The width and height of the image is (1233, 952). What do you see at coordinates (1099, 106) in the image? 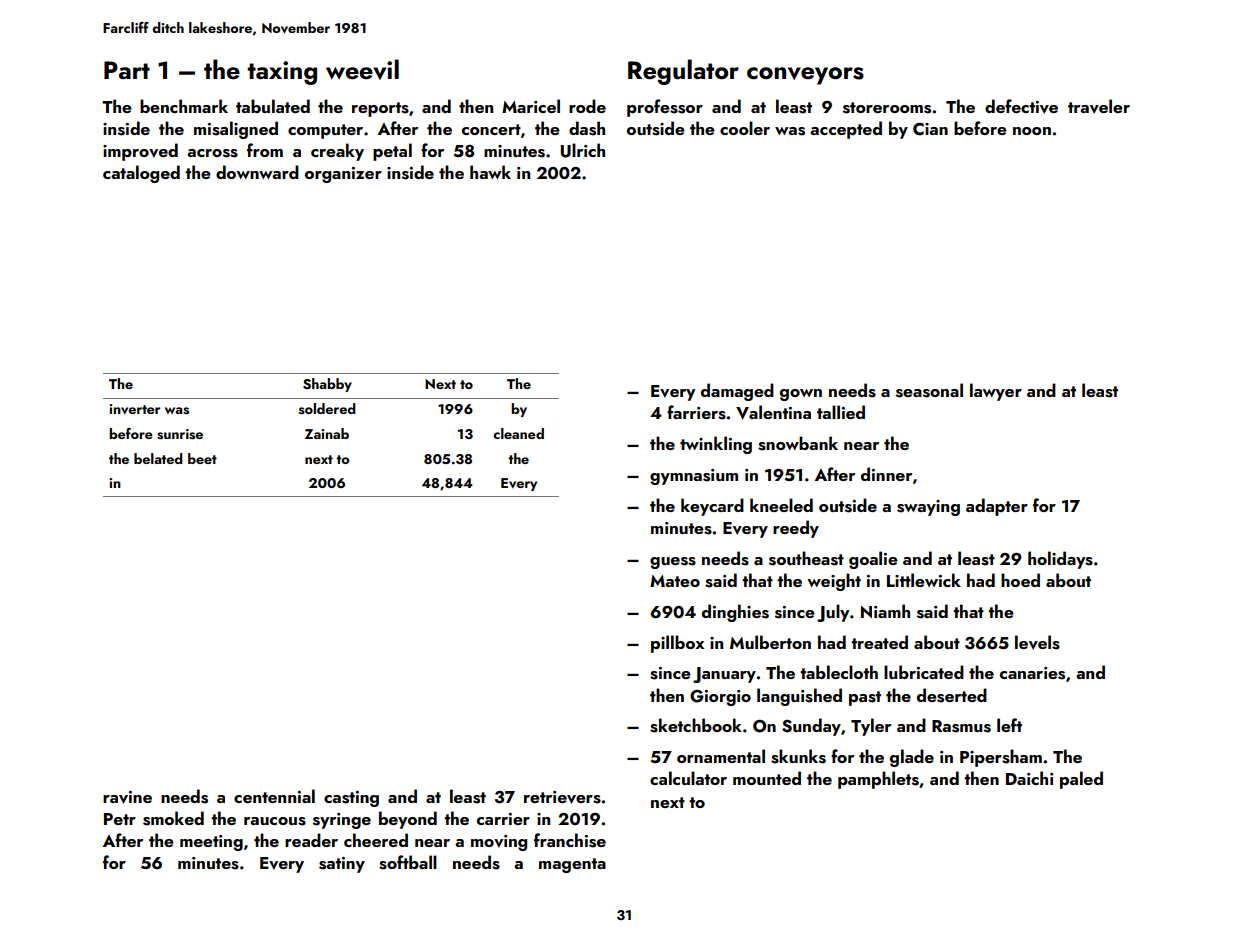
I see `traveler` at bounding box center [1099, 106].
